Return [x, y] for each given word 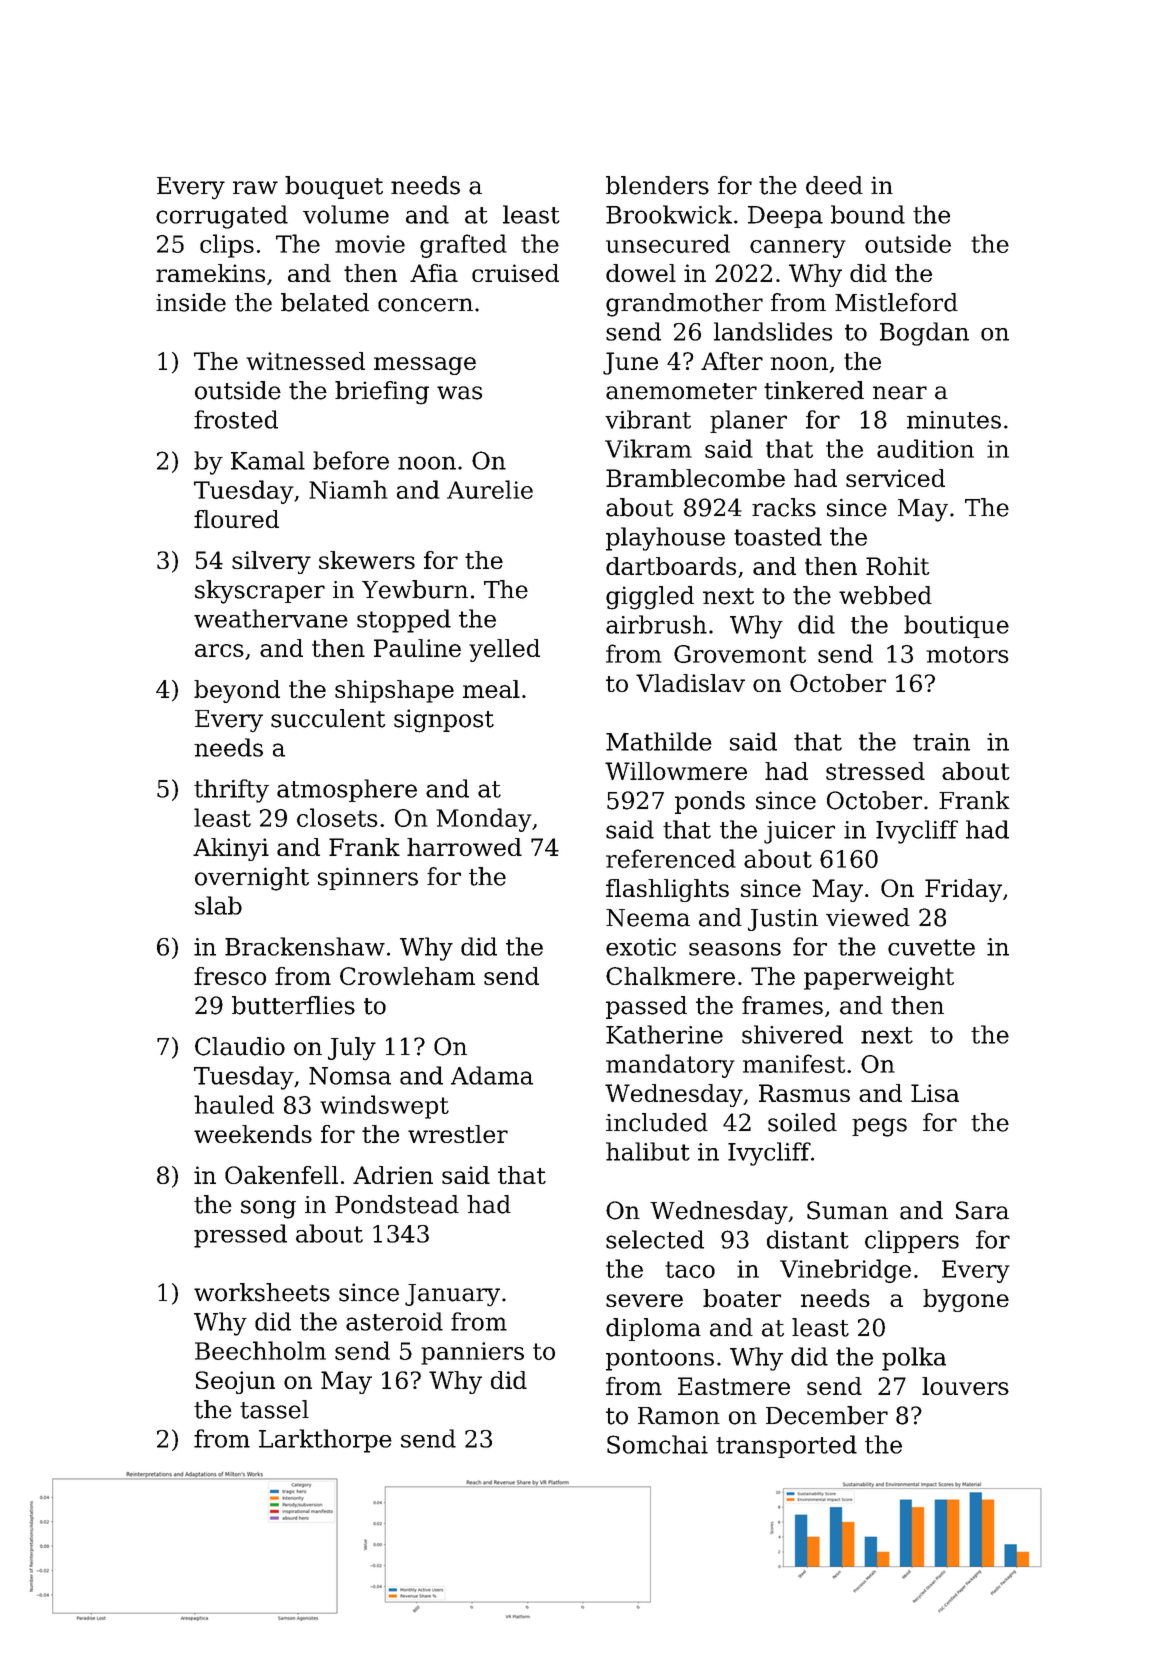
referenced [671, 858]
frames [782, 1005]
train [941, 742]
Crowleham [407, 976]
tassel [274, 1409]
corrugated [222, 217]
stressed [875, 771]
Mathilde [659, 741]
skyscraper [260, 592]
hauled [234, 1104]
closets [337, 817]
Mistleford [896, 302]
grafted [463, 246]
